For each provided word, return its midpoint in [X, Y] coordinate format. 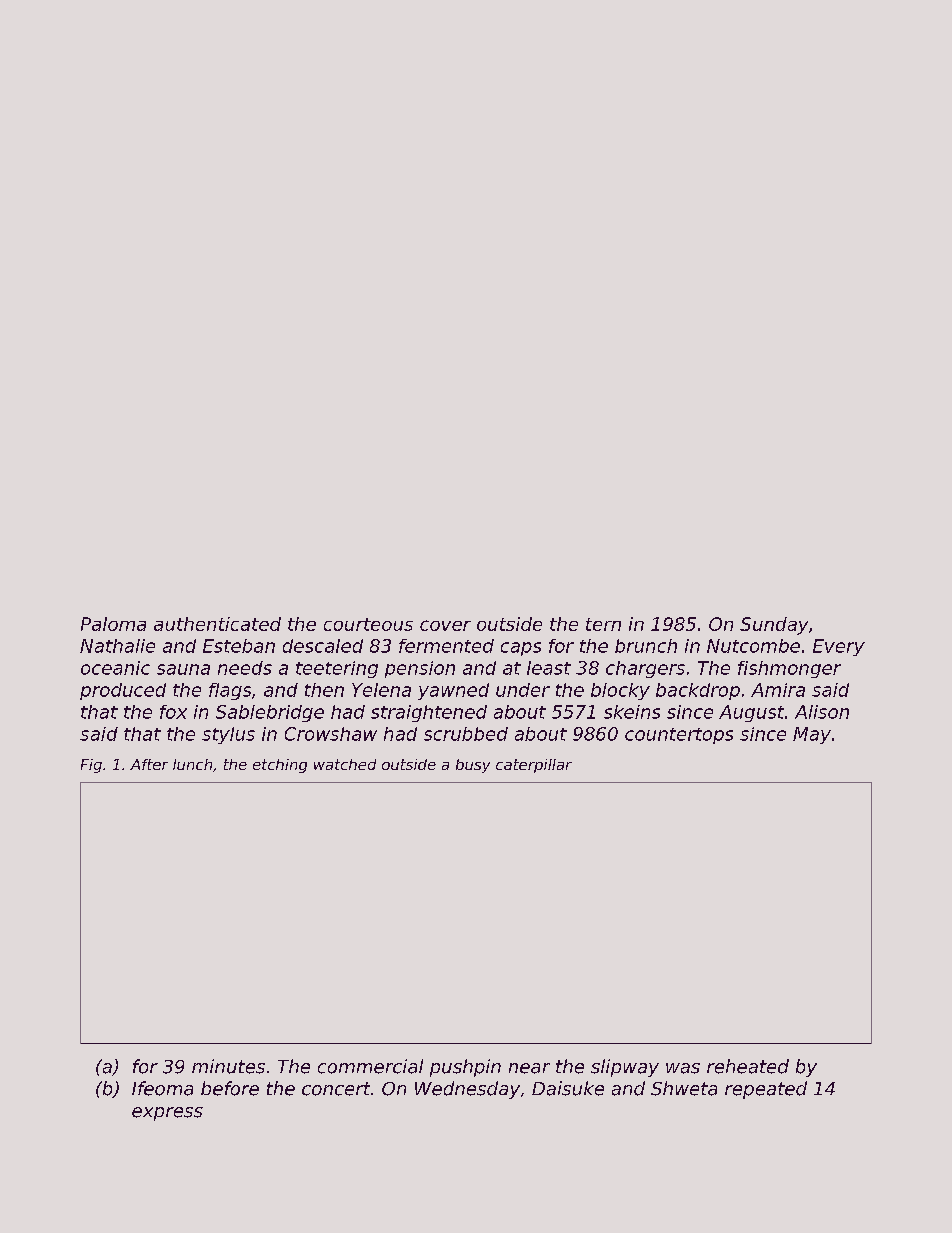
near [529, 1068]
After [149, 764]
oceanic [115, 668]
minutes [228, 1066]
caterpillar [534, 766]
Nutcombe [753, 646]
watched [345, 764]
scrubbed [466, 734]
